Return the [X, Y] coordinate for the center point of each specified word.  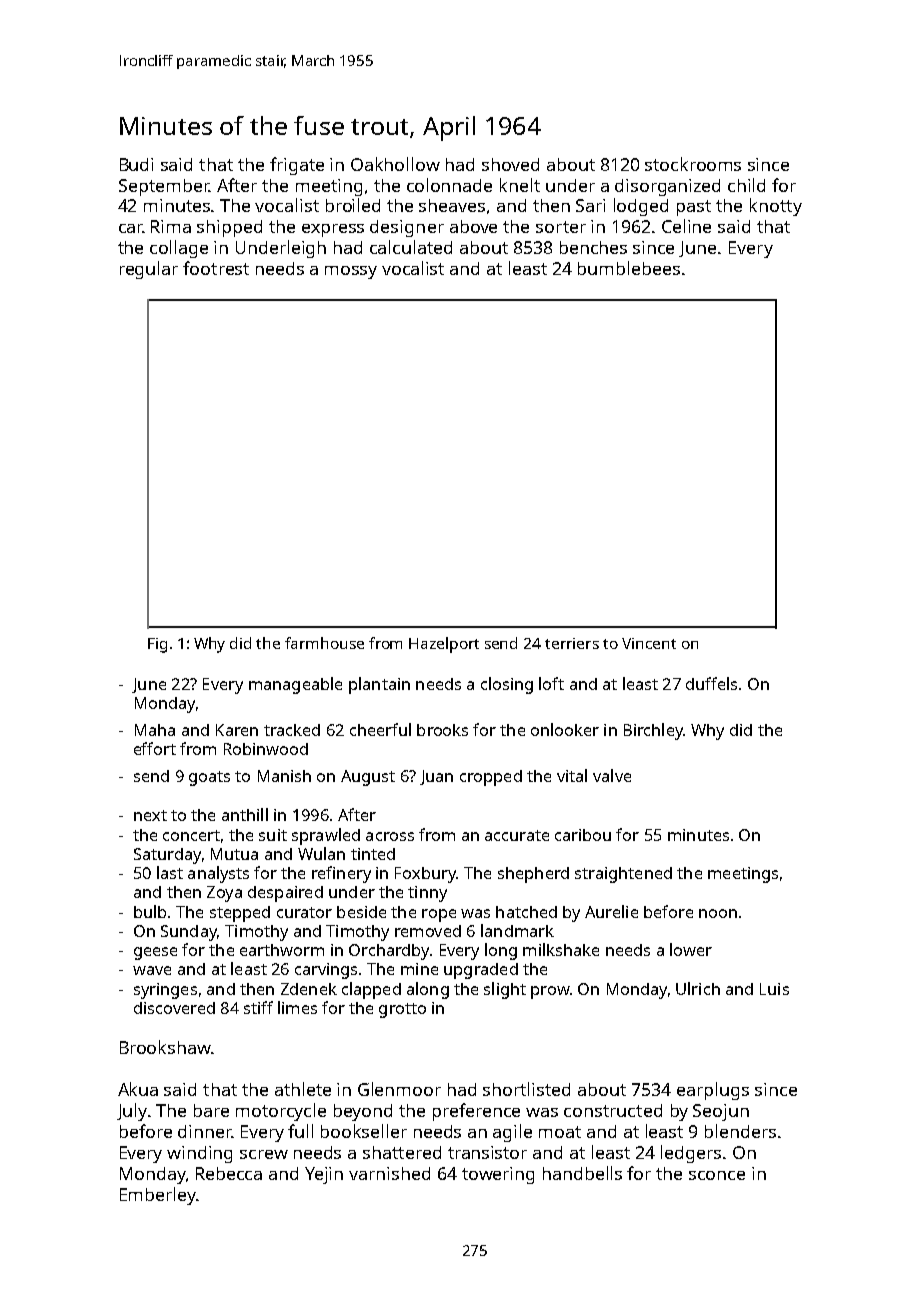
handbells [582, 1173]
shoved [510, 164]
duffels [711, 683]
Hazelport [444, 645]
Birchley [653, 731]
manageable [295, 685]
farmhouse [324, 643]
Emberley [158, 1196]
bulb [150, 911]
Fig [157, 645]
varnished [389, 1173]
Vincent [649, 643]
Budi [136, 164]
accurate [517, 835]
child [746, 185]
